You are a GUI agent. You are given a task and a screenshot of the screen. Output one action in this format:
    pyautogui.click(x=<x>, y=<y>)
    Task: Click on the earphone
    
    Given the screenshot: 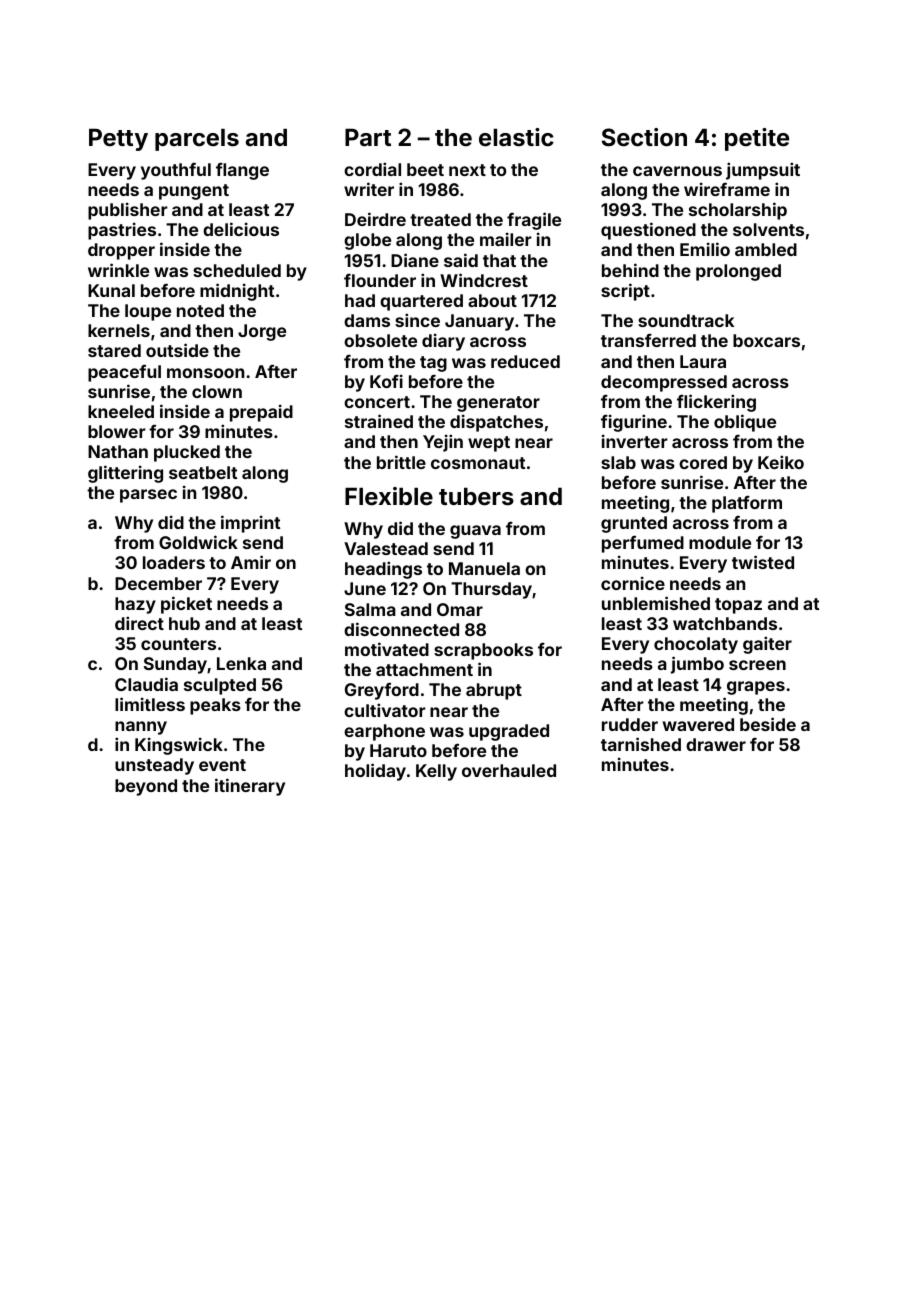 What is the action you would take?
    pyautogui.click(x=384, y=732)
